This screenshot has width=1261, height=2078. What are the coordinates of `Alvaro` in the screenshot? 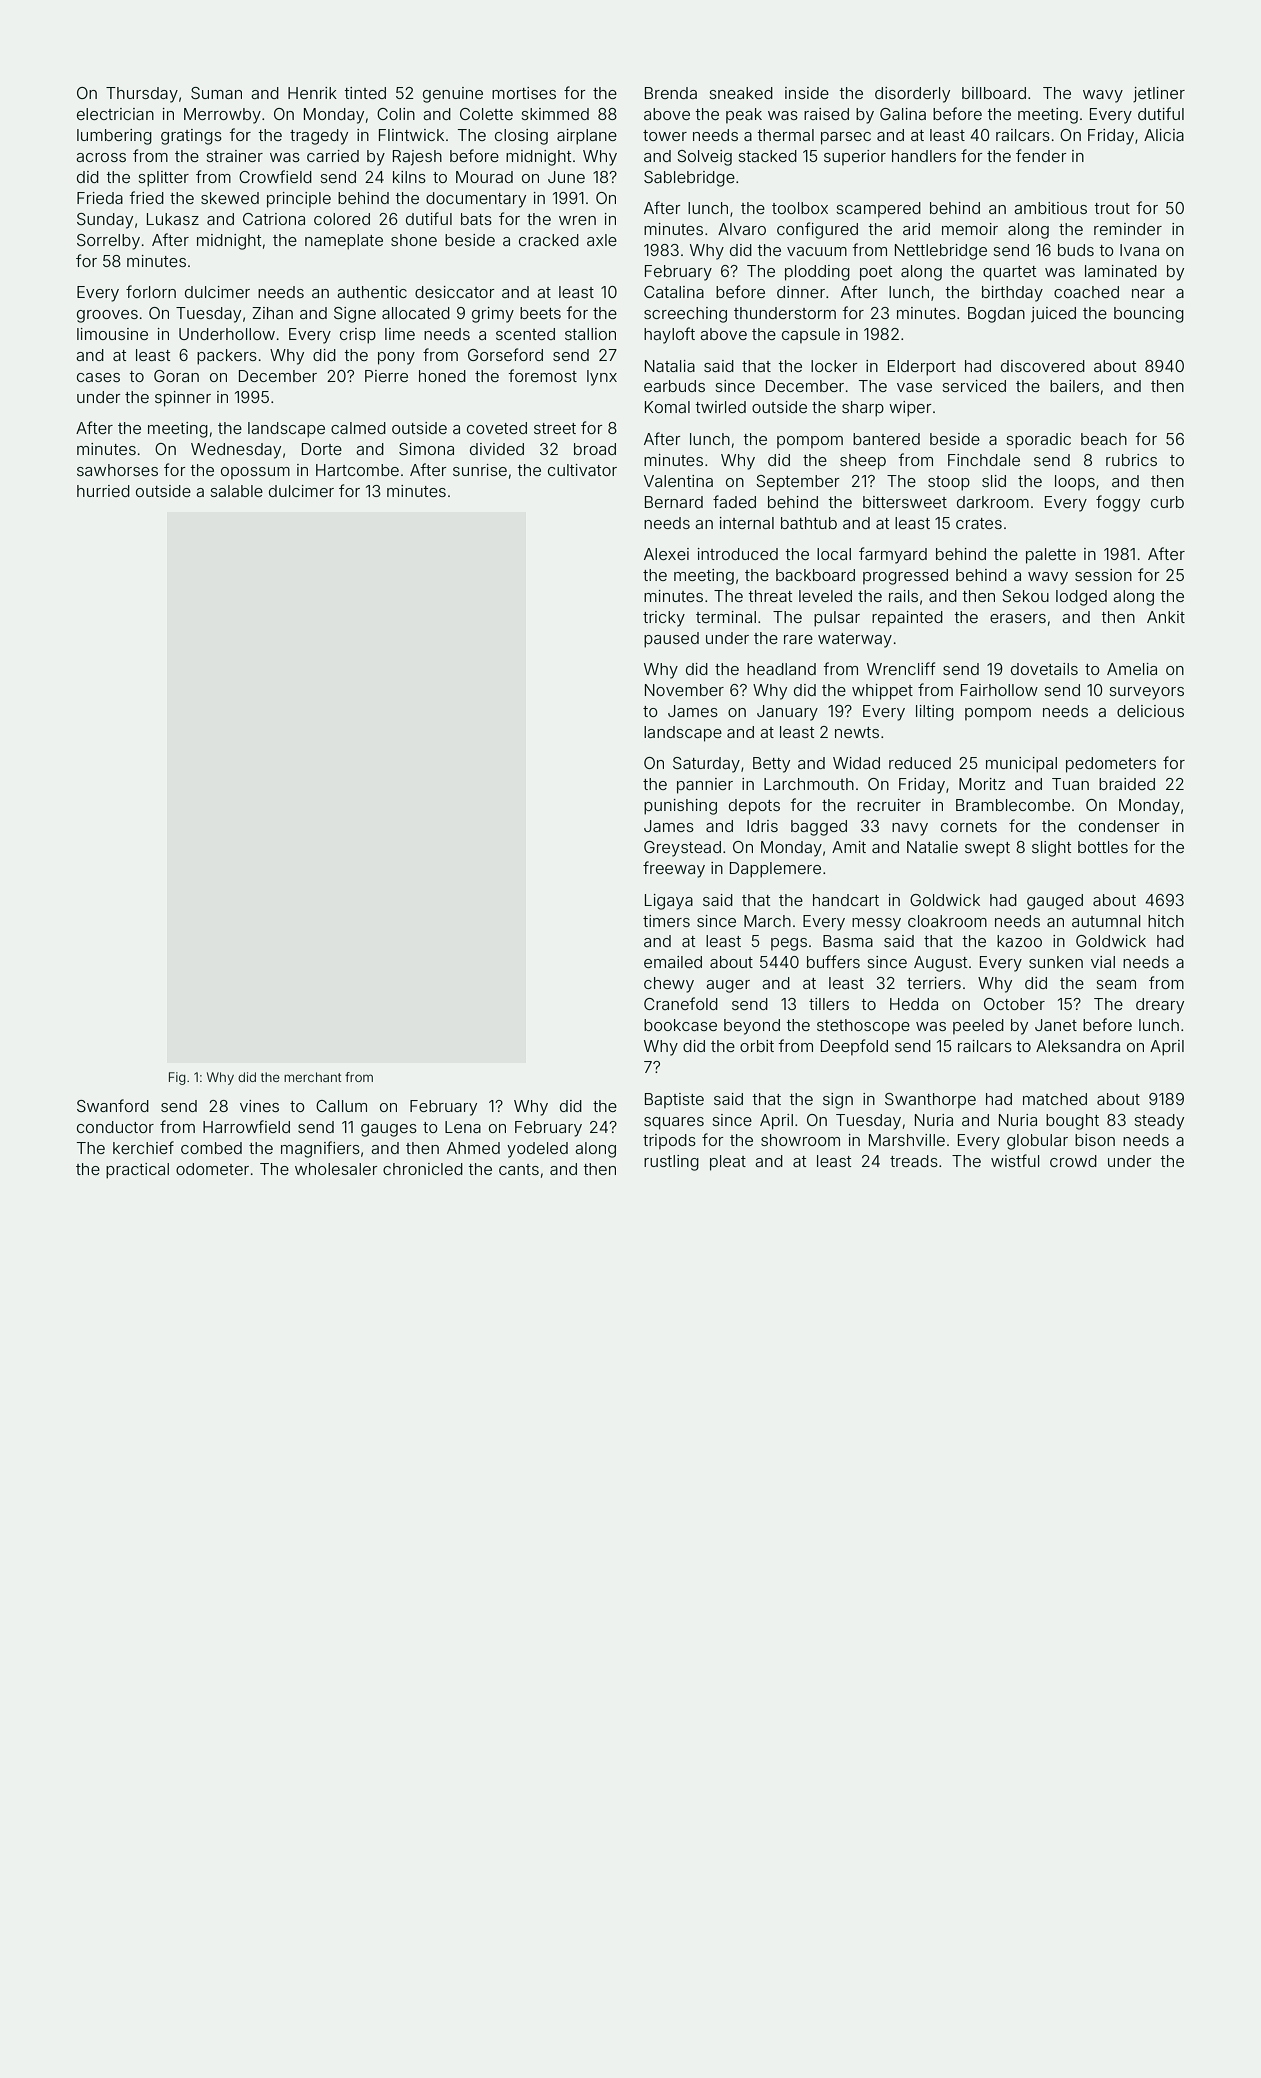 It's located at (742, 229).
